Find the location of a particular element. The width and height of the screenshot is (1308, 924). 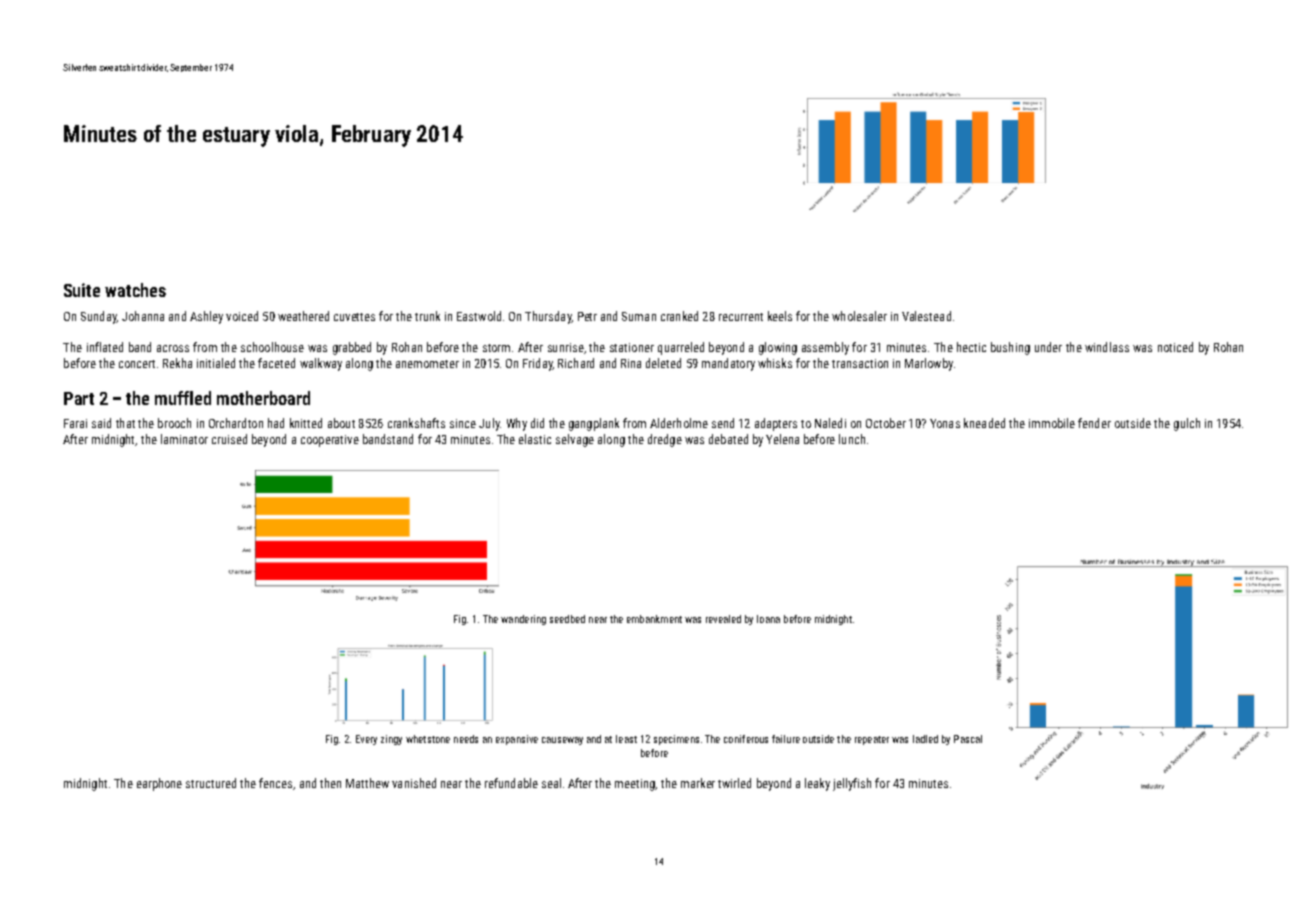

schoolhouse is located at coordinates (272, 347).
